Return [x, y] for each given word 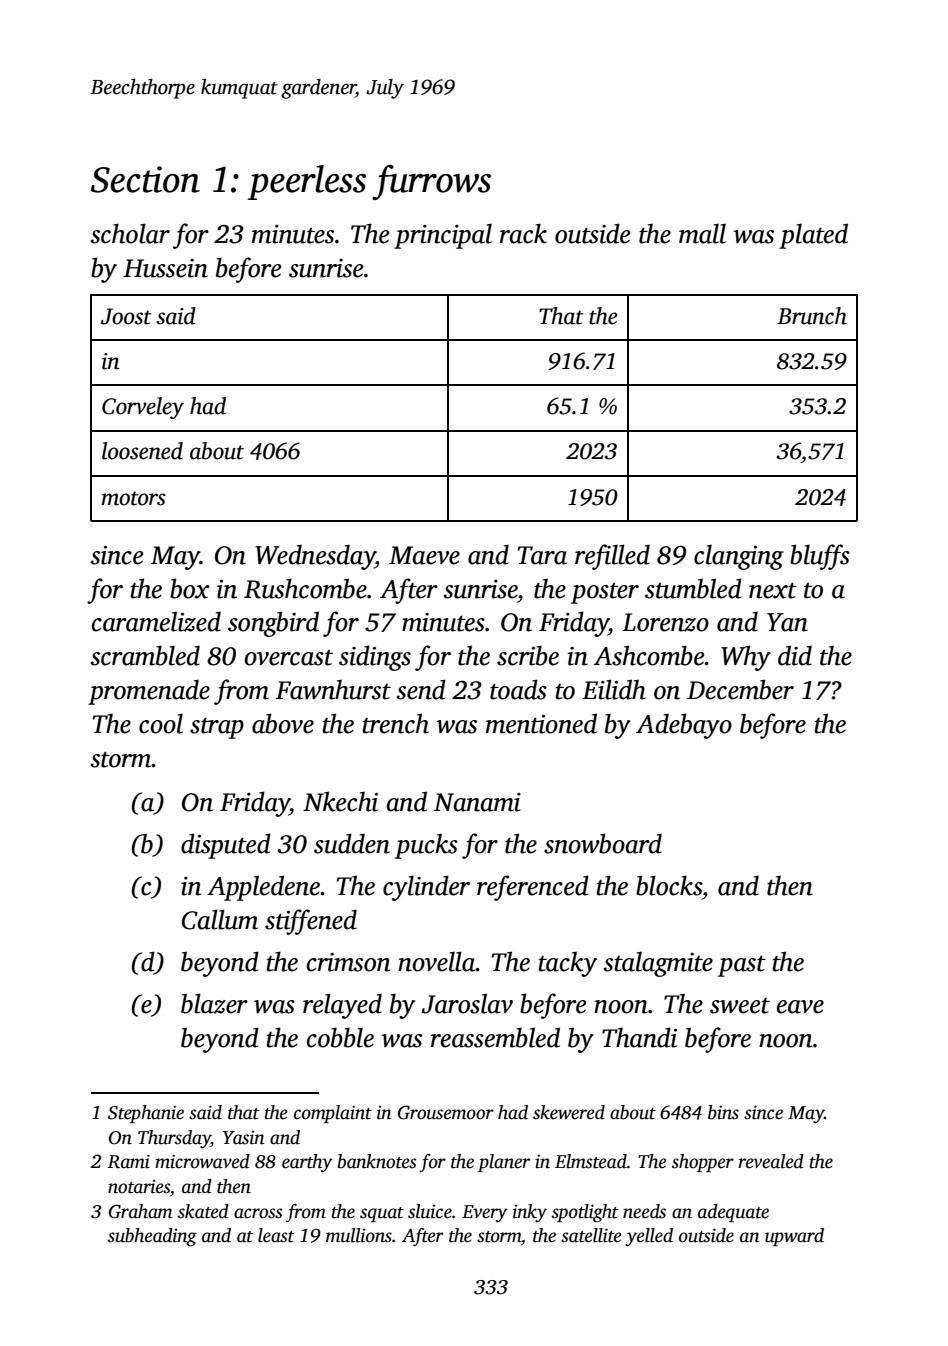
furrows [431, 182]
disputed [226, 846]
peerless [306, 182]
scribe [528, 655]
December [740, 689]
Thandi [639, 1037]
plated [813, 236]
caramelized [156, 621]
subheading [152, 1237]
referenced [533, 888]
